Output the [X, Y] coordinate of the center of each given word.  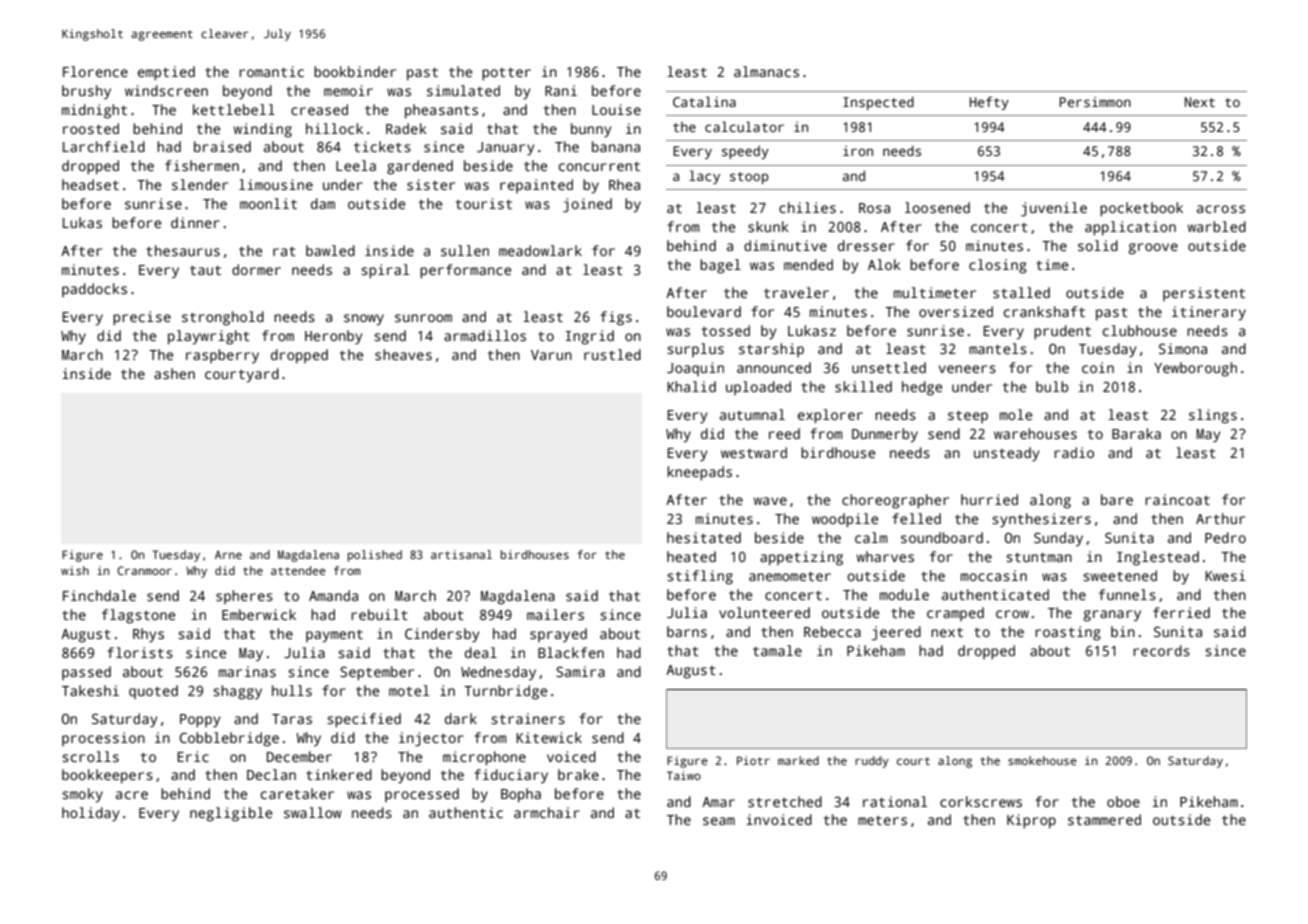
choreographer [895, 501]
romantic [271, 71]
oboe [1123, 801]
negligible [231, 814]
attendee [298, 570]
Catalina [704, 101]
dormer [256, 269]
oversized [956, 311]
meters [882, 820]
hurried [989, 499]
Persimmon [1095, 102]
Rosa [874, 208]
